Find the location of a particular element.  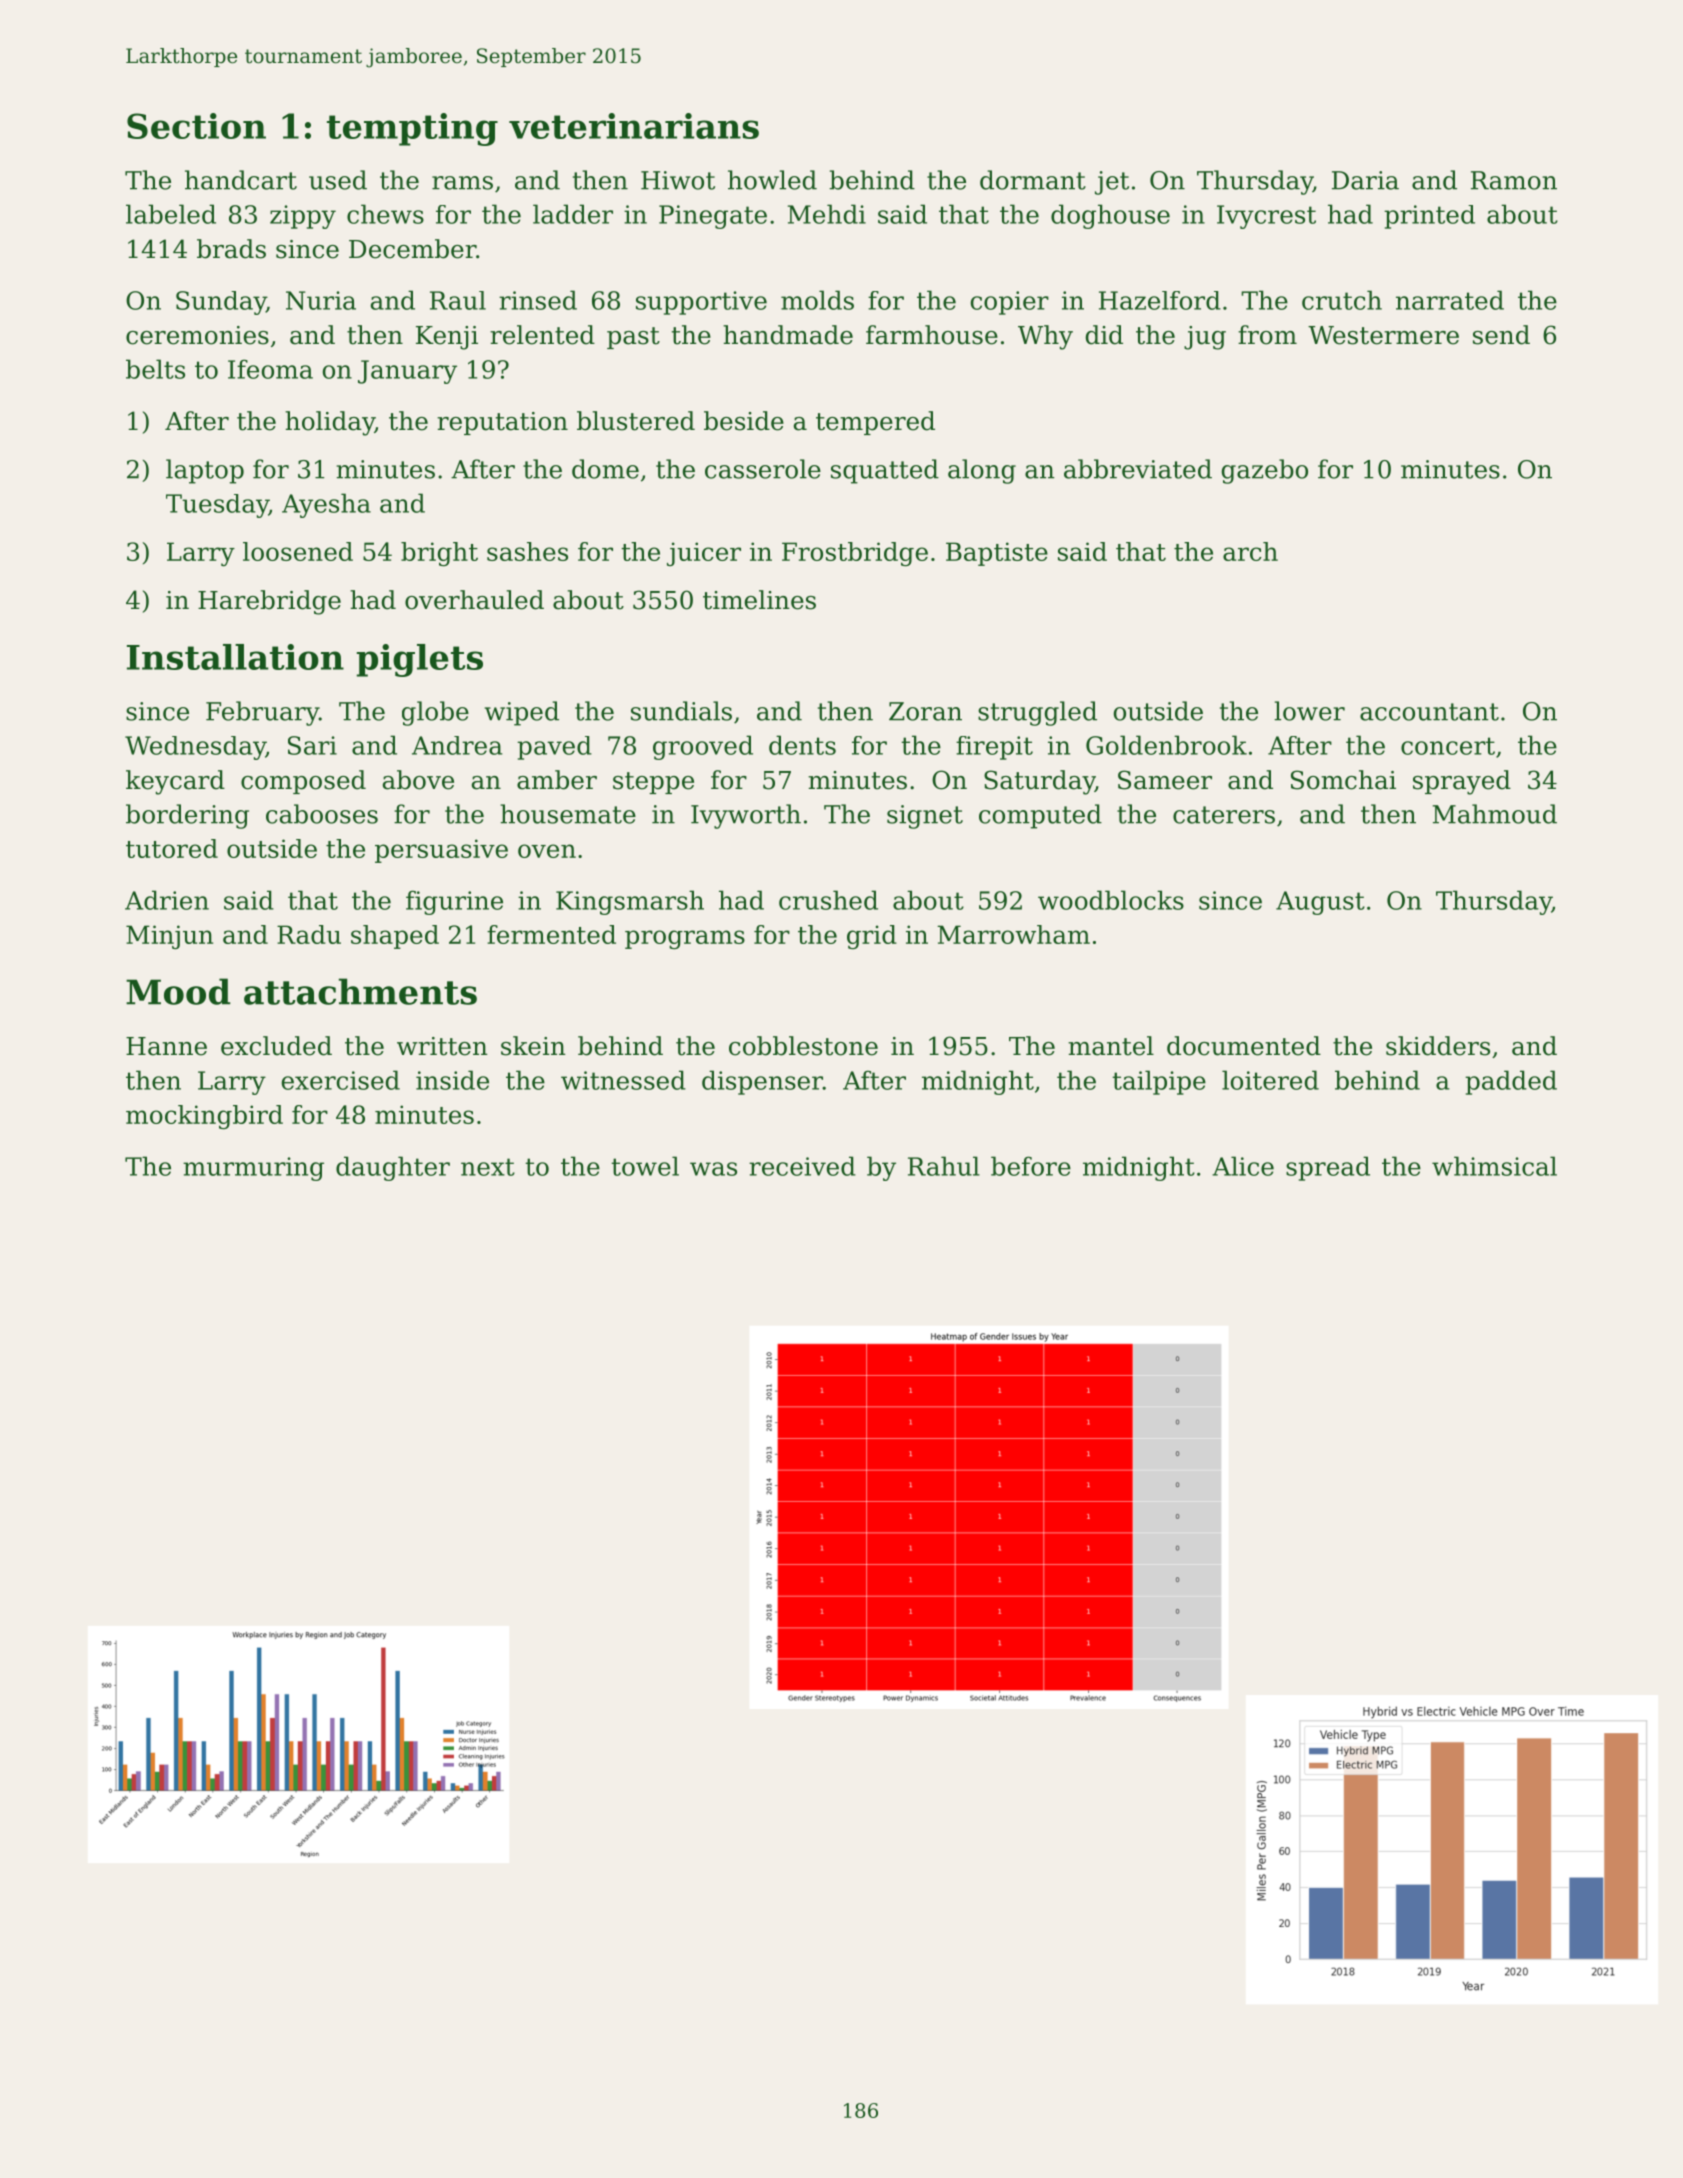

squatted is located at coordinates (885, 471).
